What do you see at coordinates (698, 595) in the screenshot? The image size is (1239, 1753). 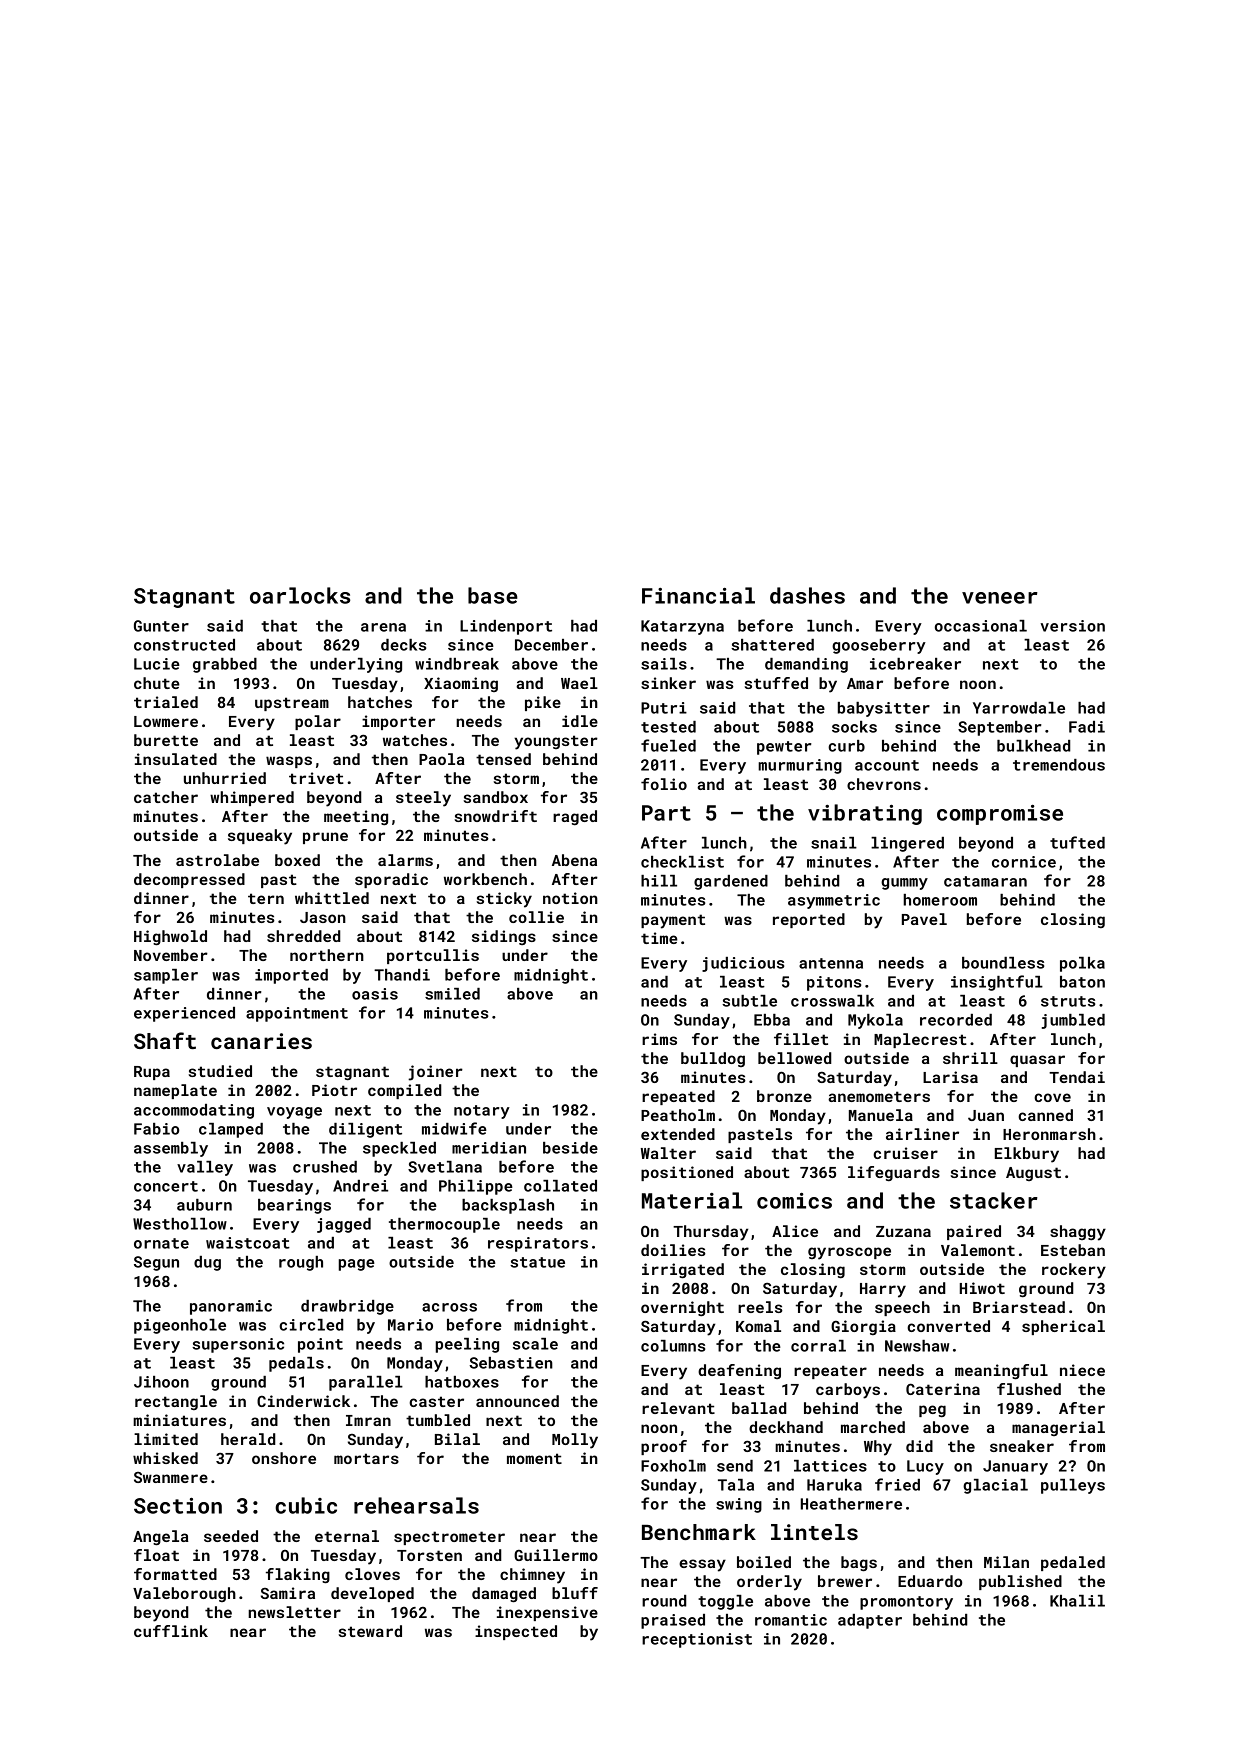 I see `Financial` at bounding box center [698, 595].
